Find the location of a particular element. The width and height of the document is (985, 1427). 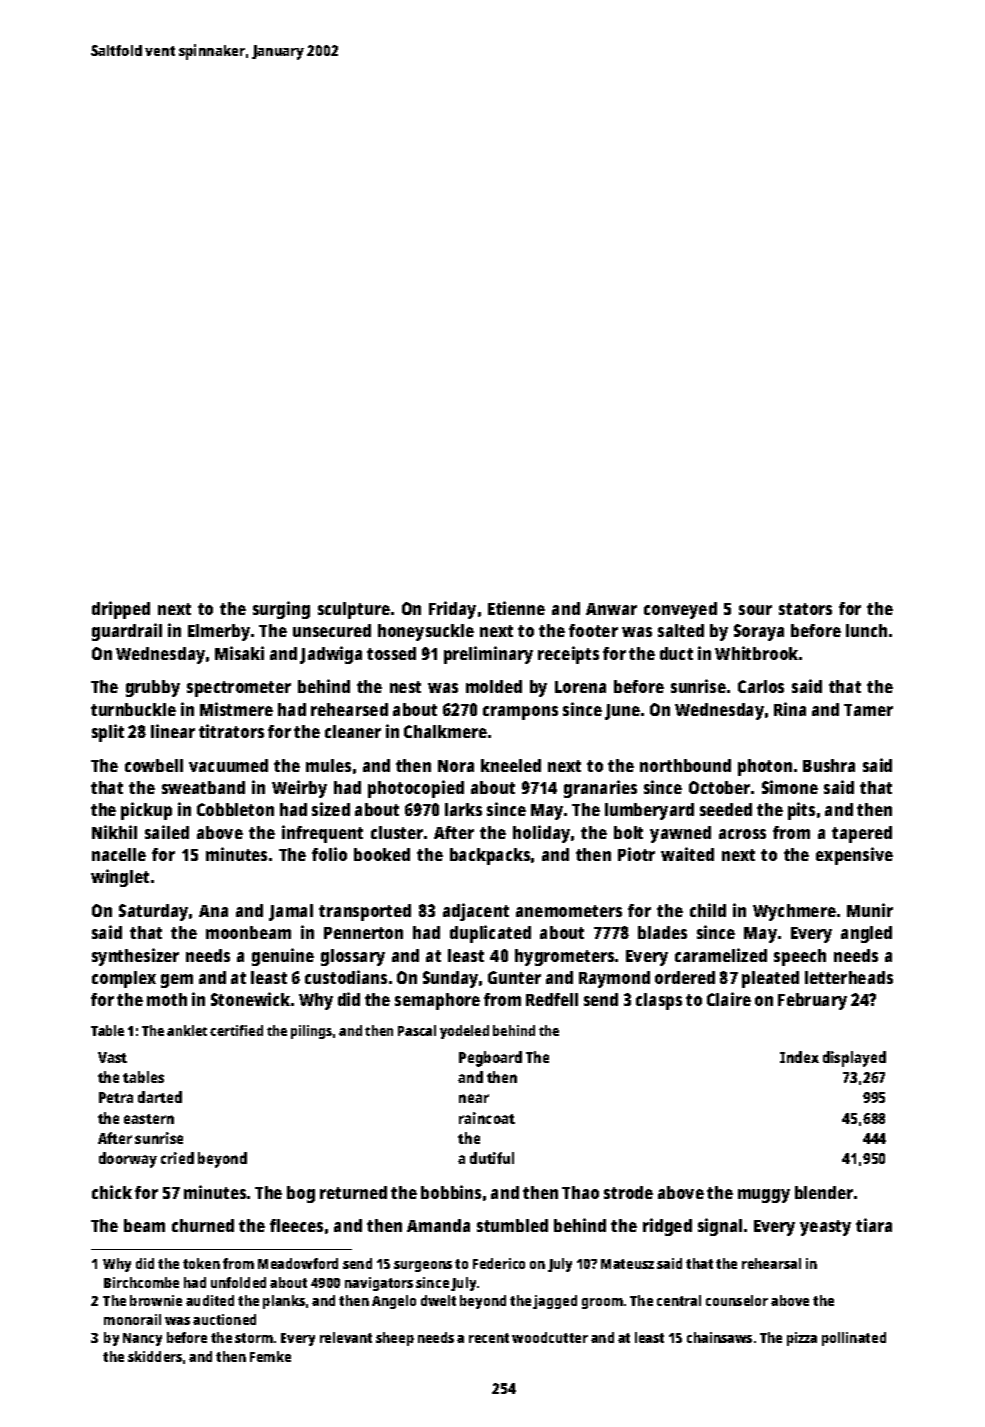

Friday is located at coordinates (452, 610).
